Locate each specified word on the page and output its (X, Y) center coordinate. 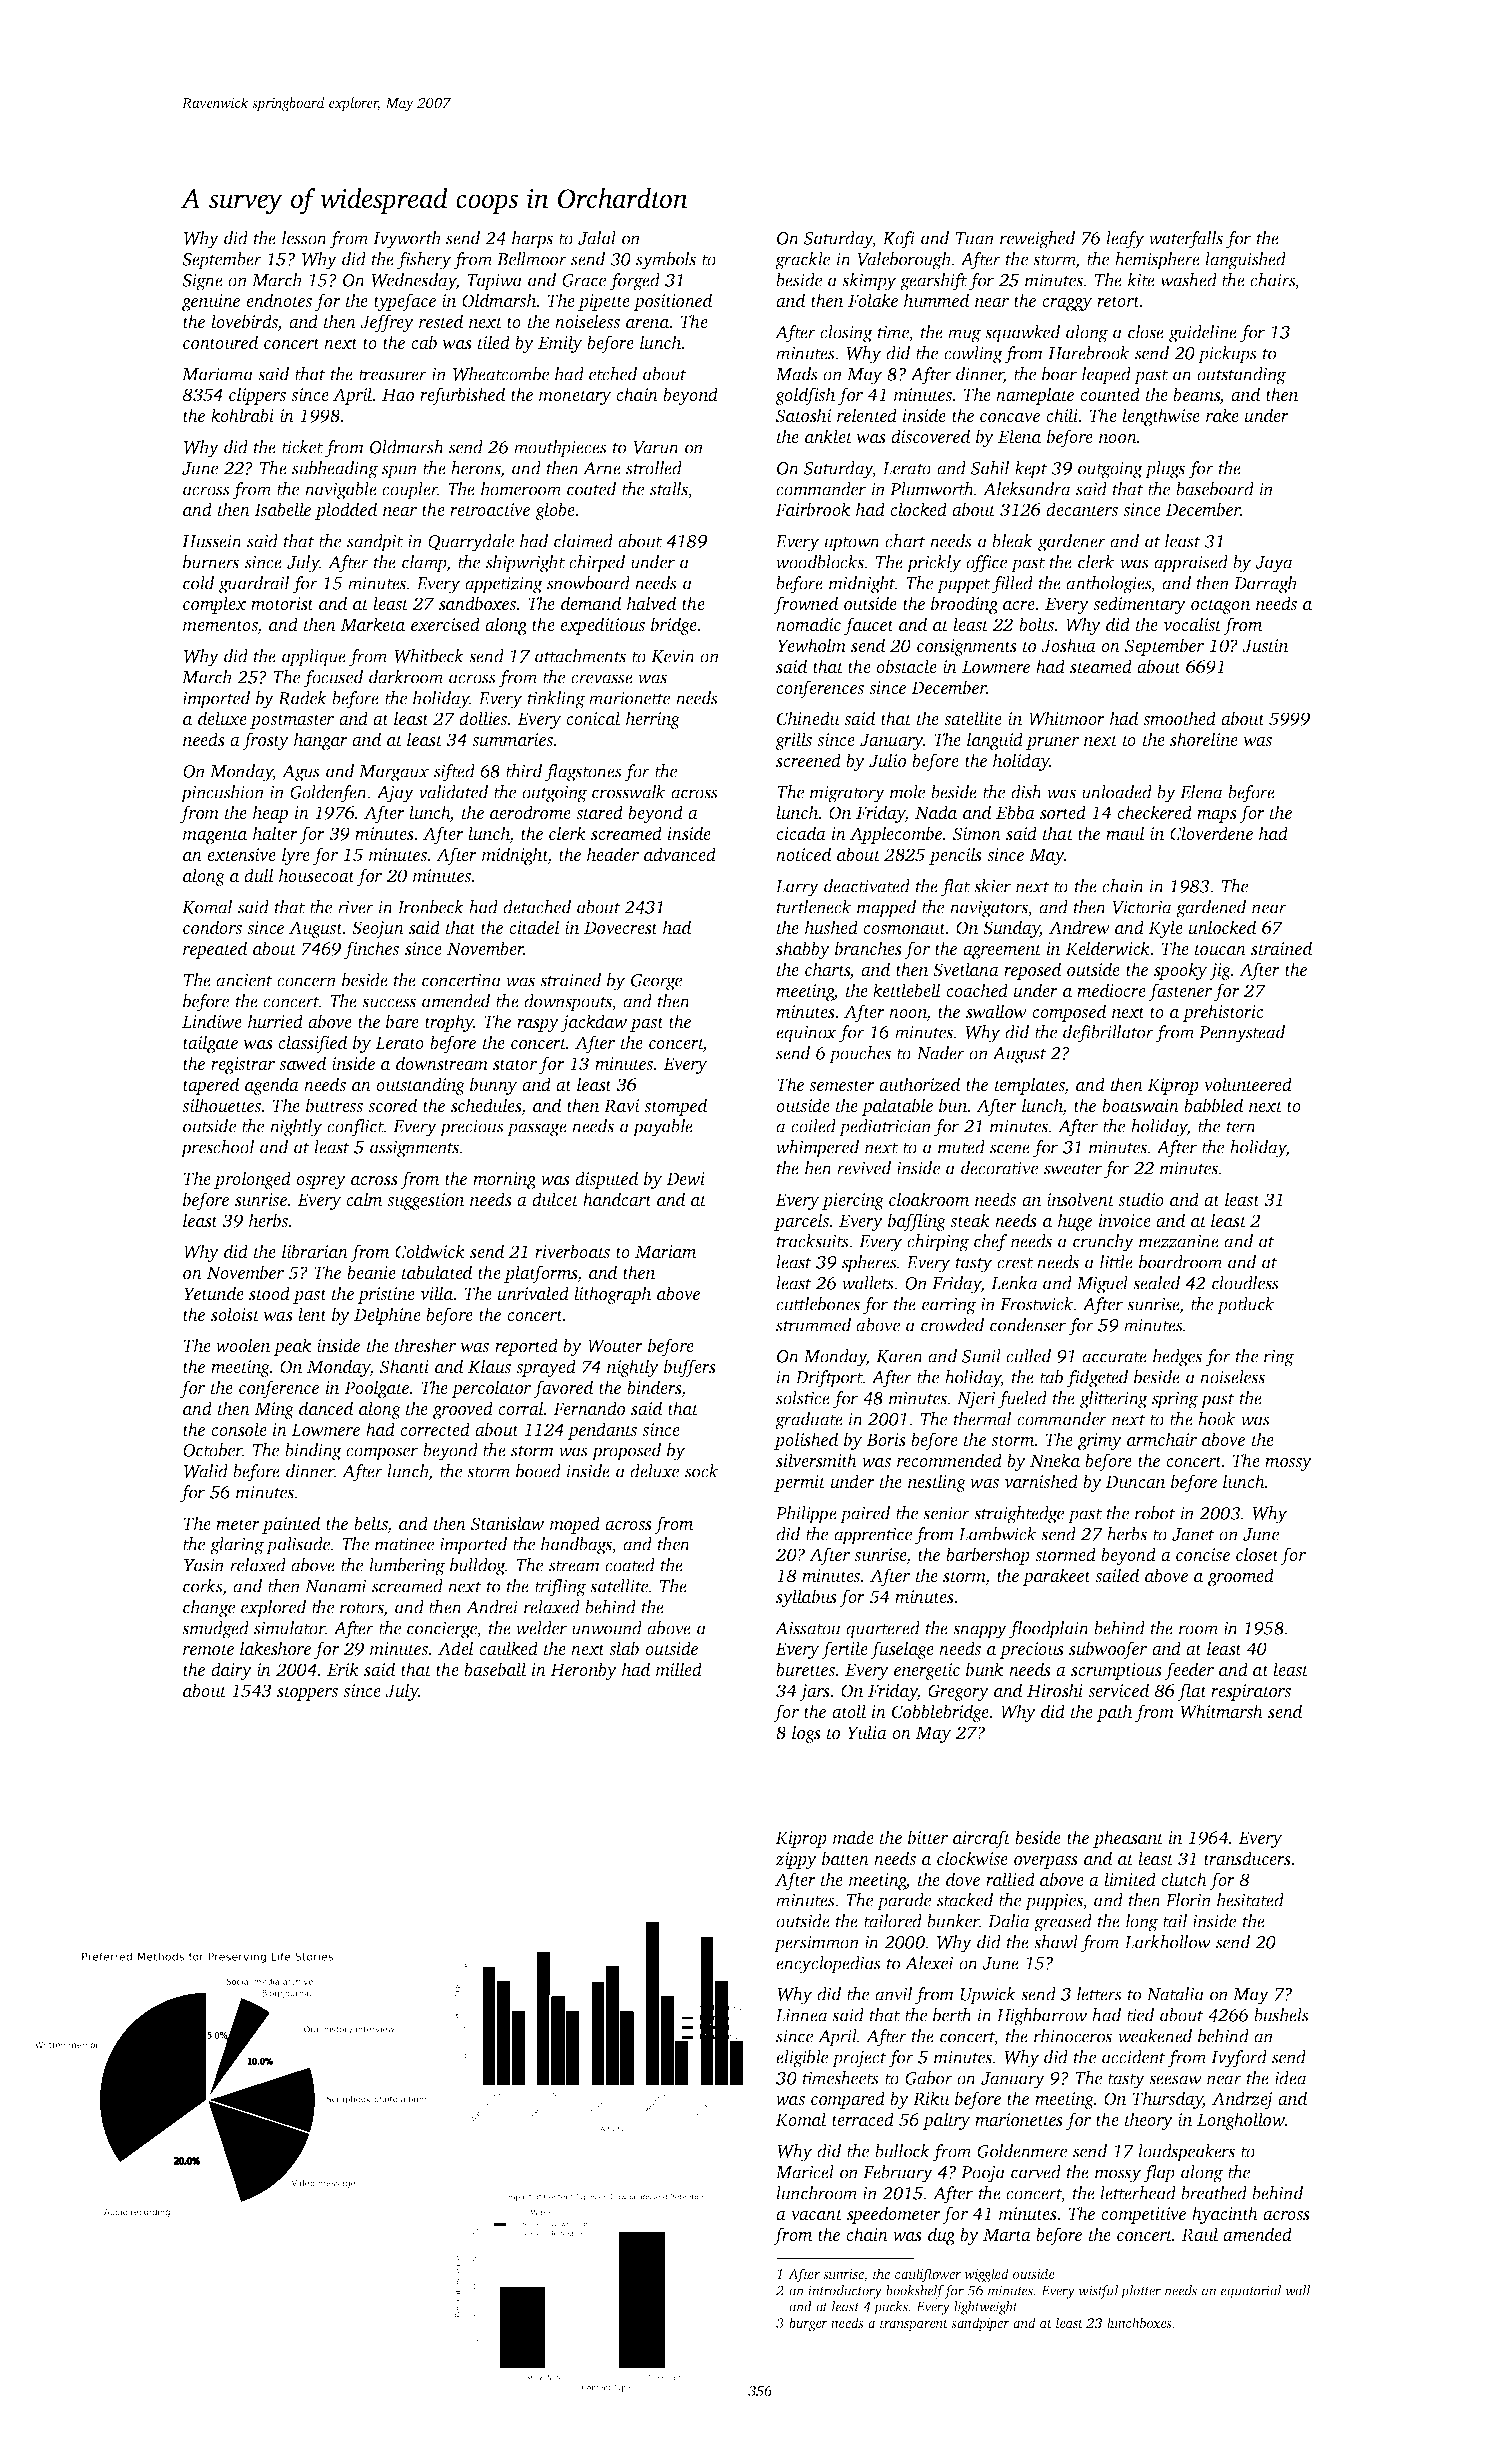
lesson (304, 238)
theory (1149, 2121)
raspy (538, 1025)
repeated (215, 950)
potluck (1245, 1306)
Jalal (597, 238)
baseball (495, 1669)
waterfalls (1186, 240)
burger (808, 2324)
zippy (796, 1860)
